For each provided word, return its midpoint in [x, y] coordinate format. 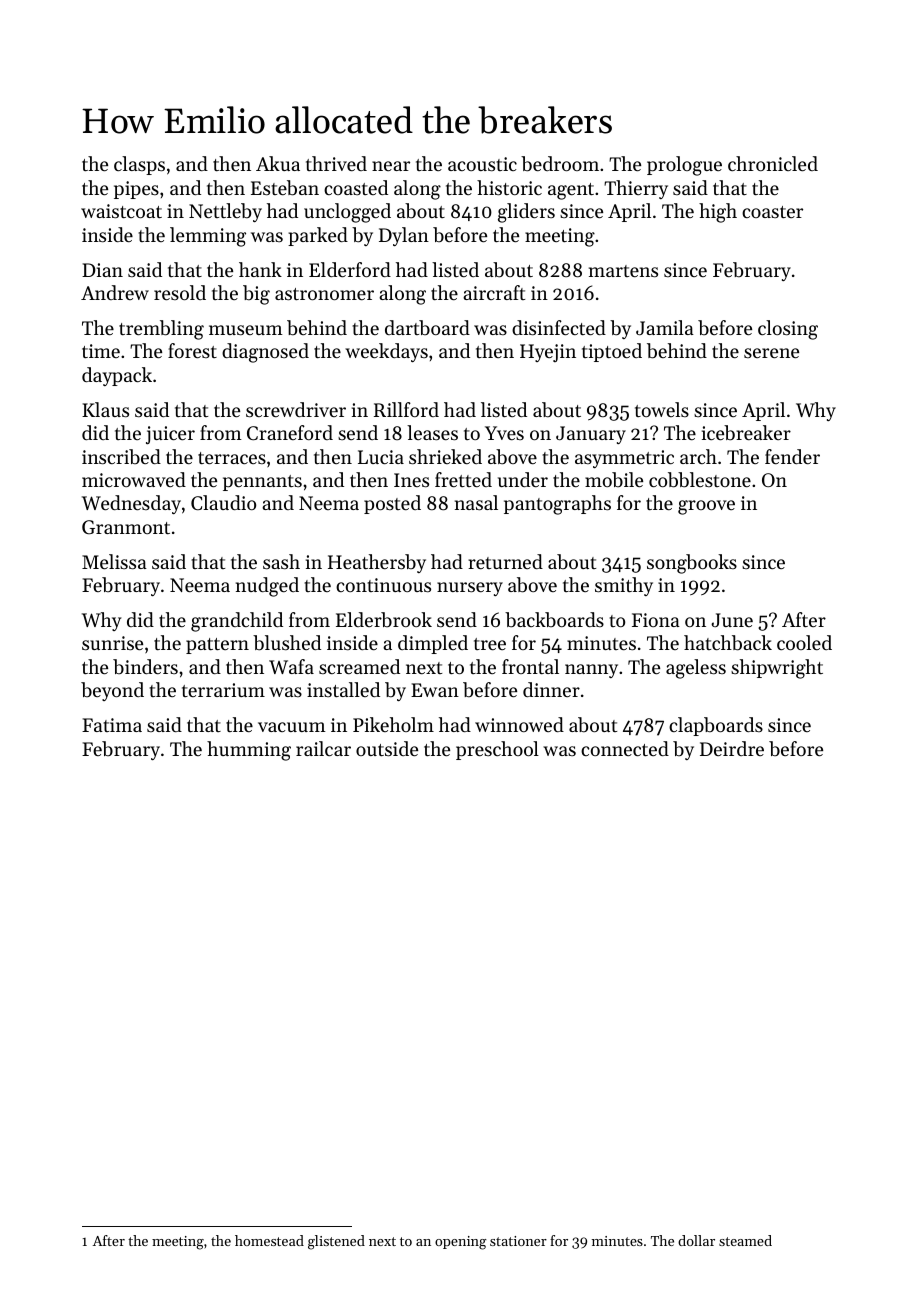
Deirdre [732, 748]
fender [792, 456]
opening [461, 1243]
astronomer [324, 294]
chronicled [773, 163]
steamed [745, 1240]
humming [249, 751]
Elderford [350, 269]
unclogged [347, 213]
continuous [383, 585]
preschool [497, 750]
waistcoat [121, 211]
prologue [684, 166]
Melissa [114, 561]
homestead [269, 1240]
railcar [323, 748]
